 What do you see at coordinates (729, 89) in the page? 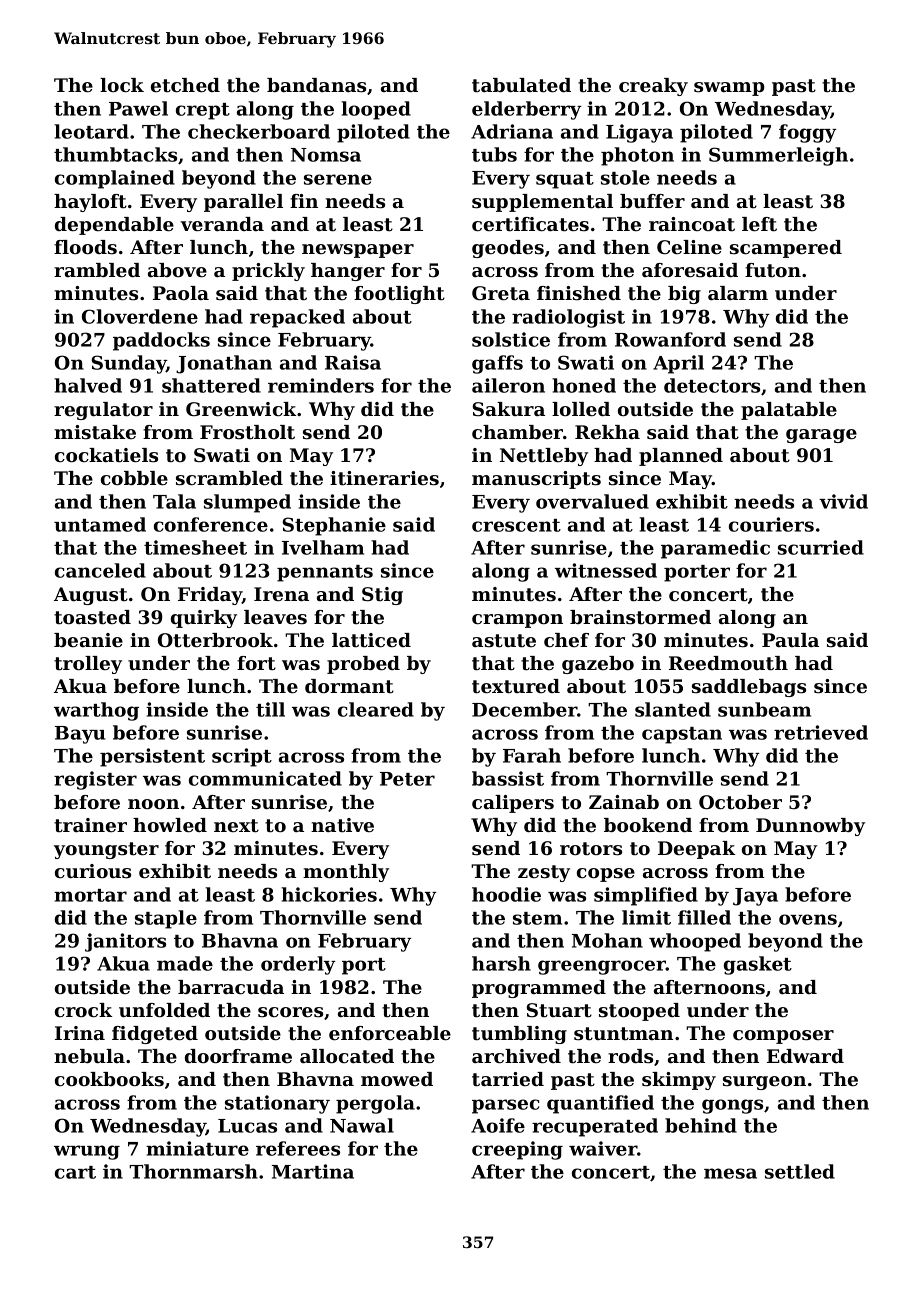
I see `swamp` at bounding box center [729, 89].
